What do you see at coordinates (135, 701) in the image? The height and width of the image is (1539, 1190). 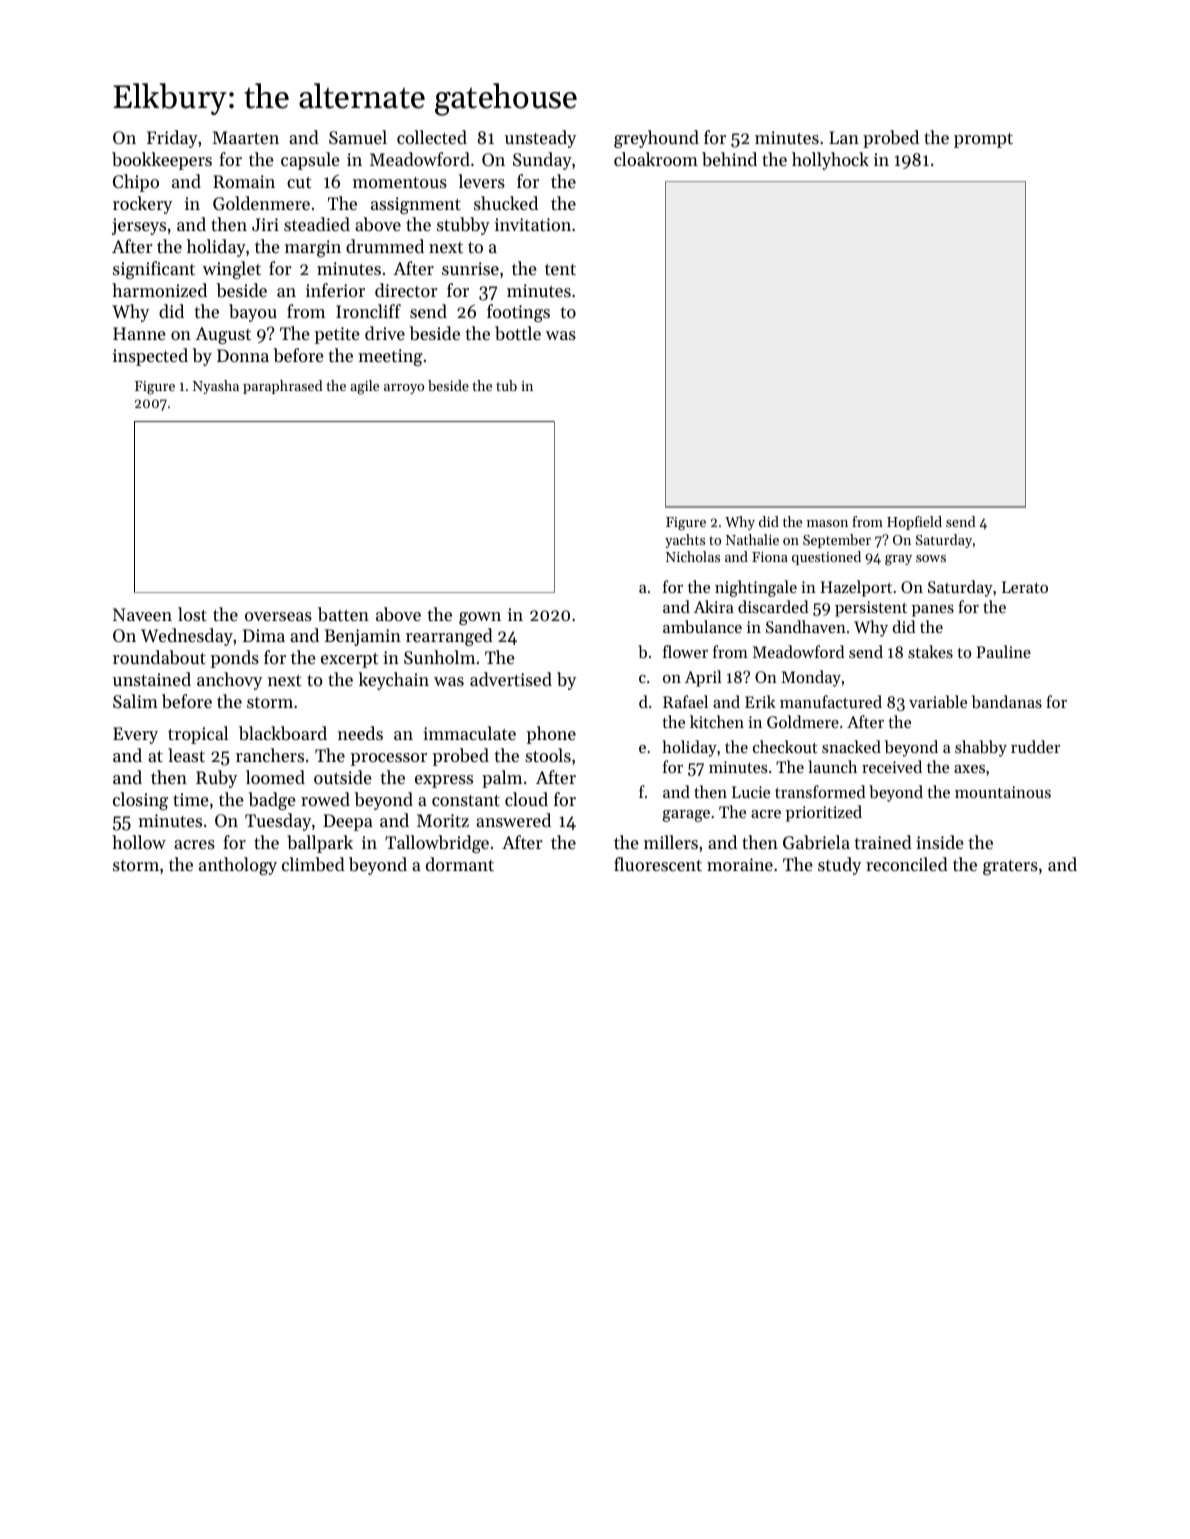 I see `Salim` at bounding box center [135, 701].
